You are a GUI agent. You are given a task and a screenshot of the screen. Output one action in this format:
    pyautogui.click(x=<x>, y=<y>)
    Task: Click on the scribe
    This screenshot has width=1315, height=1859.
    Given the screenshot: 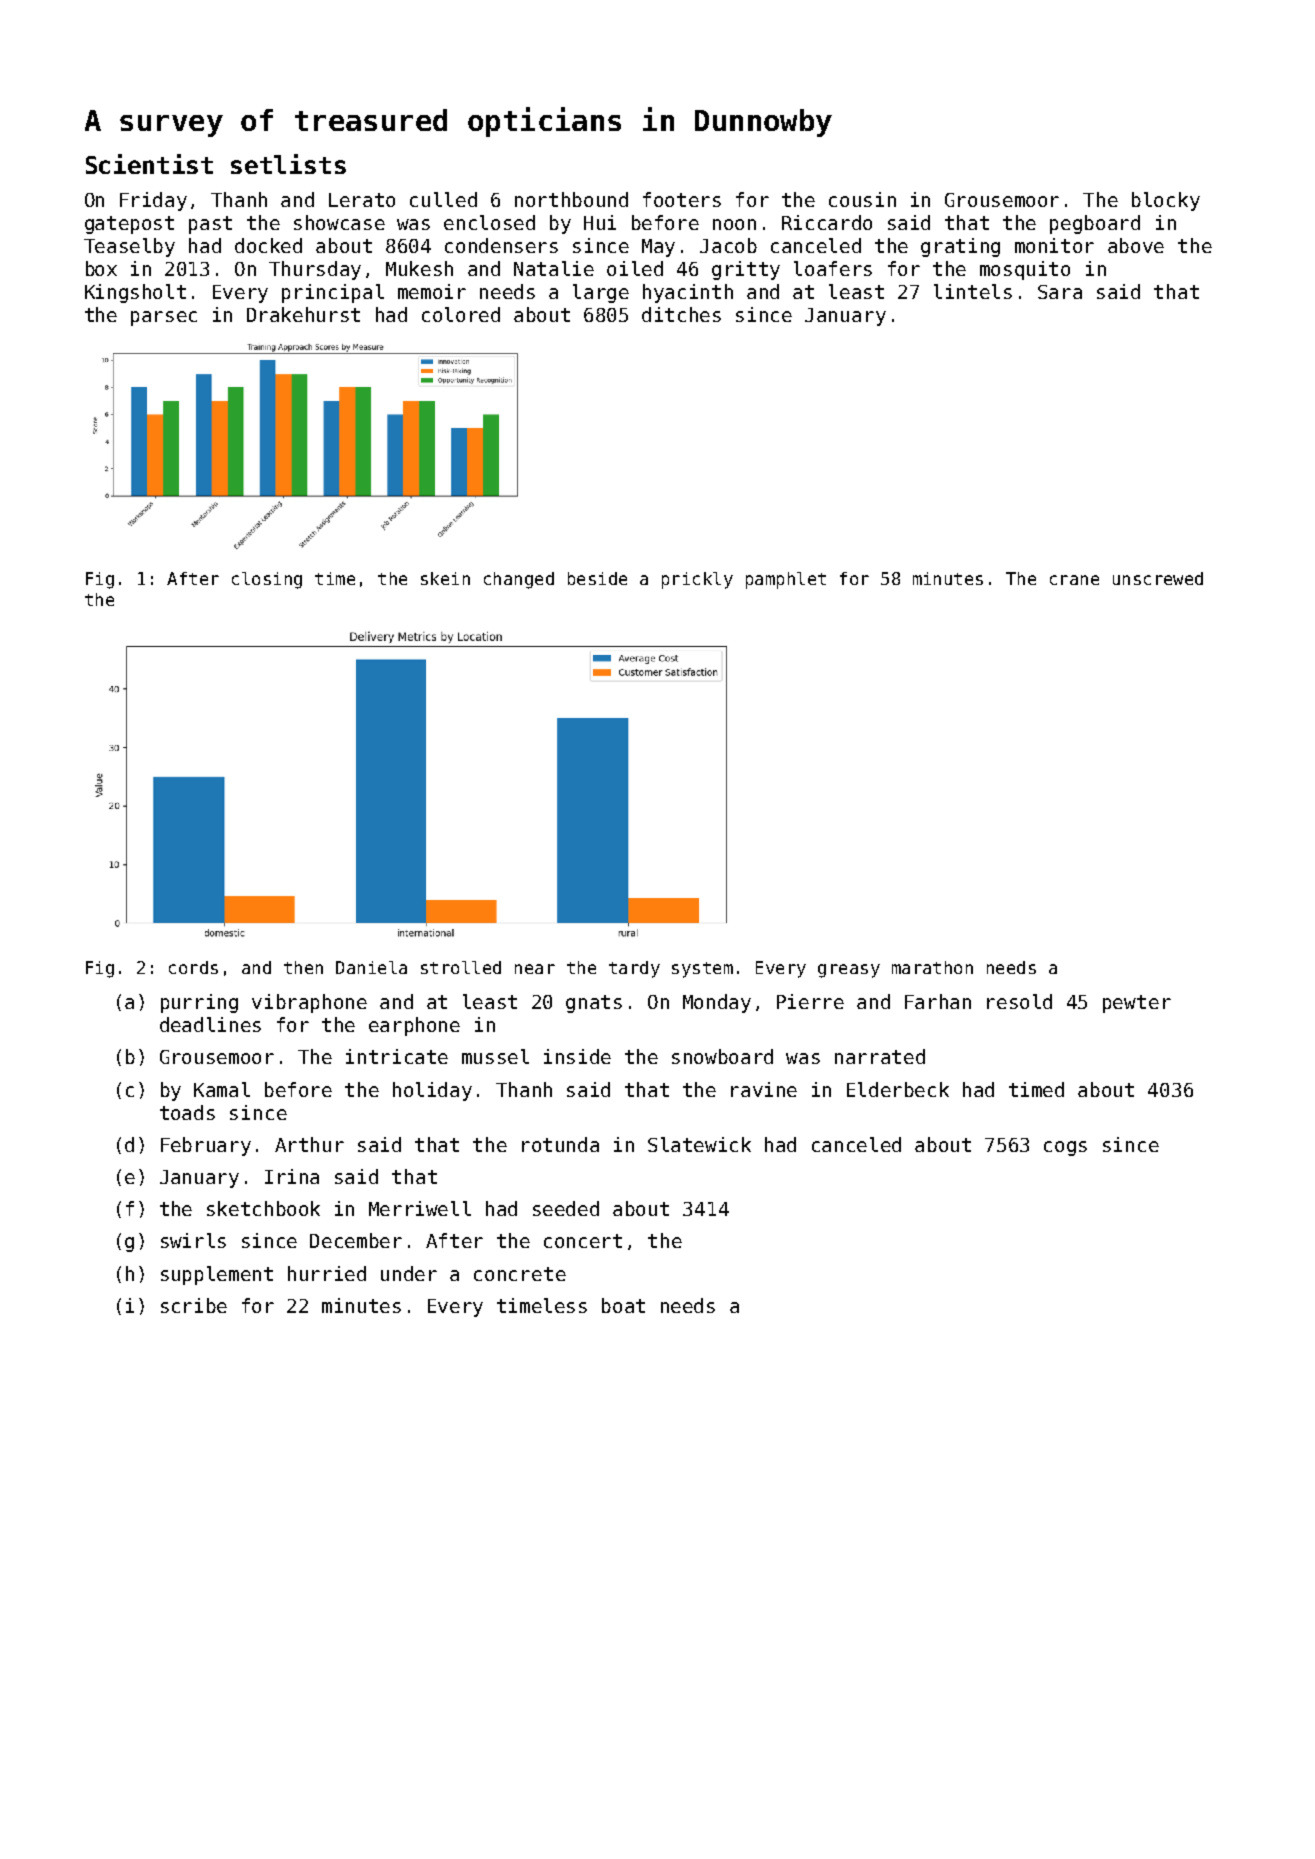 What is the action you would take?
    pyautogui.click(x=194, y=1305)
